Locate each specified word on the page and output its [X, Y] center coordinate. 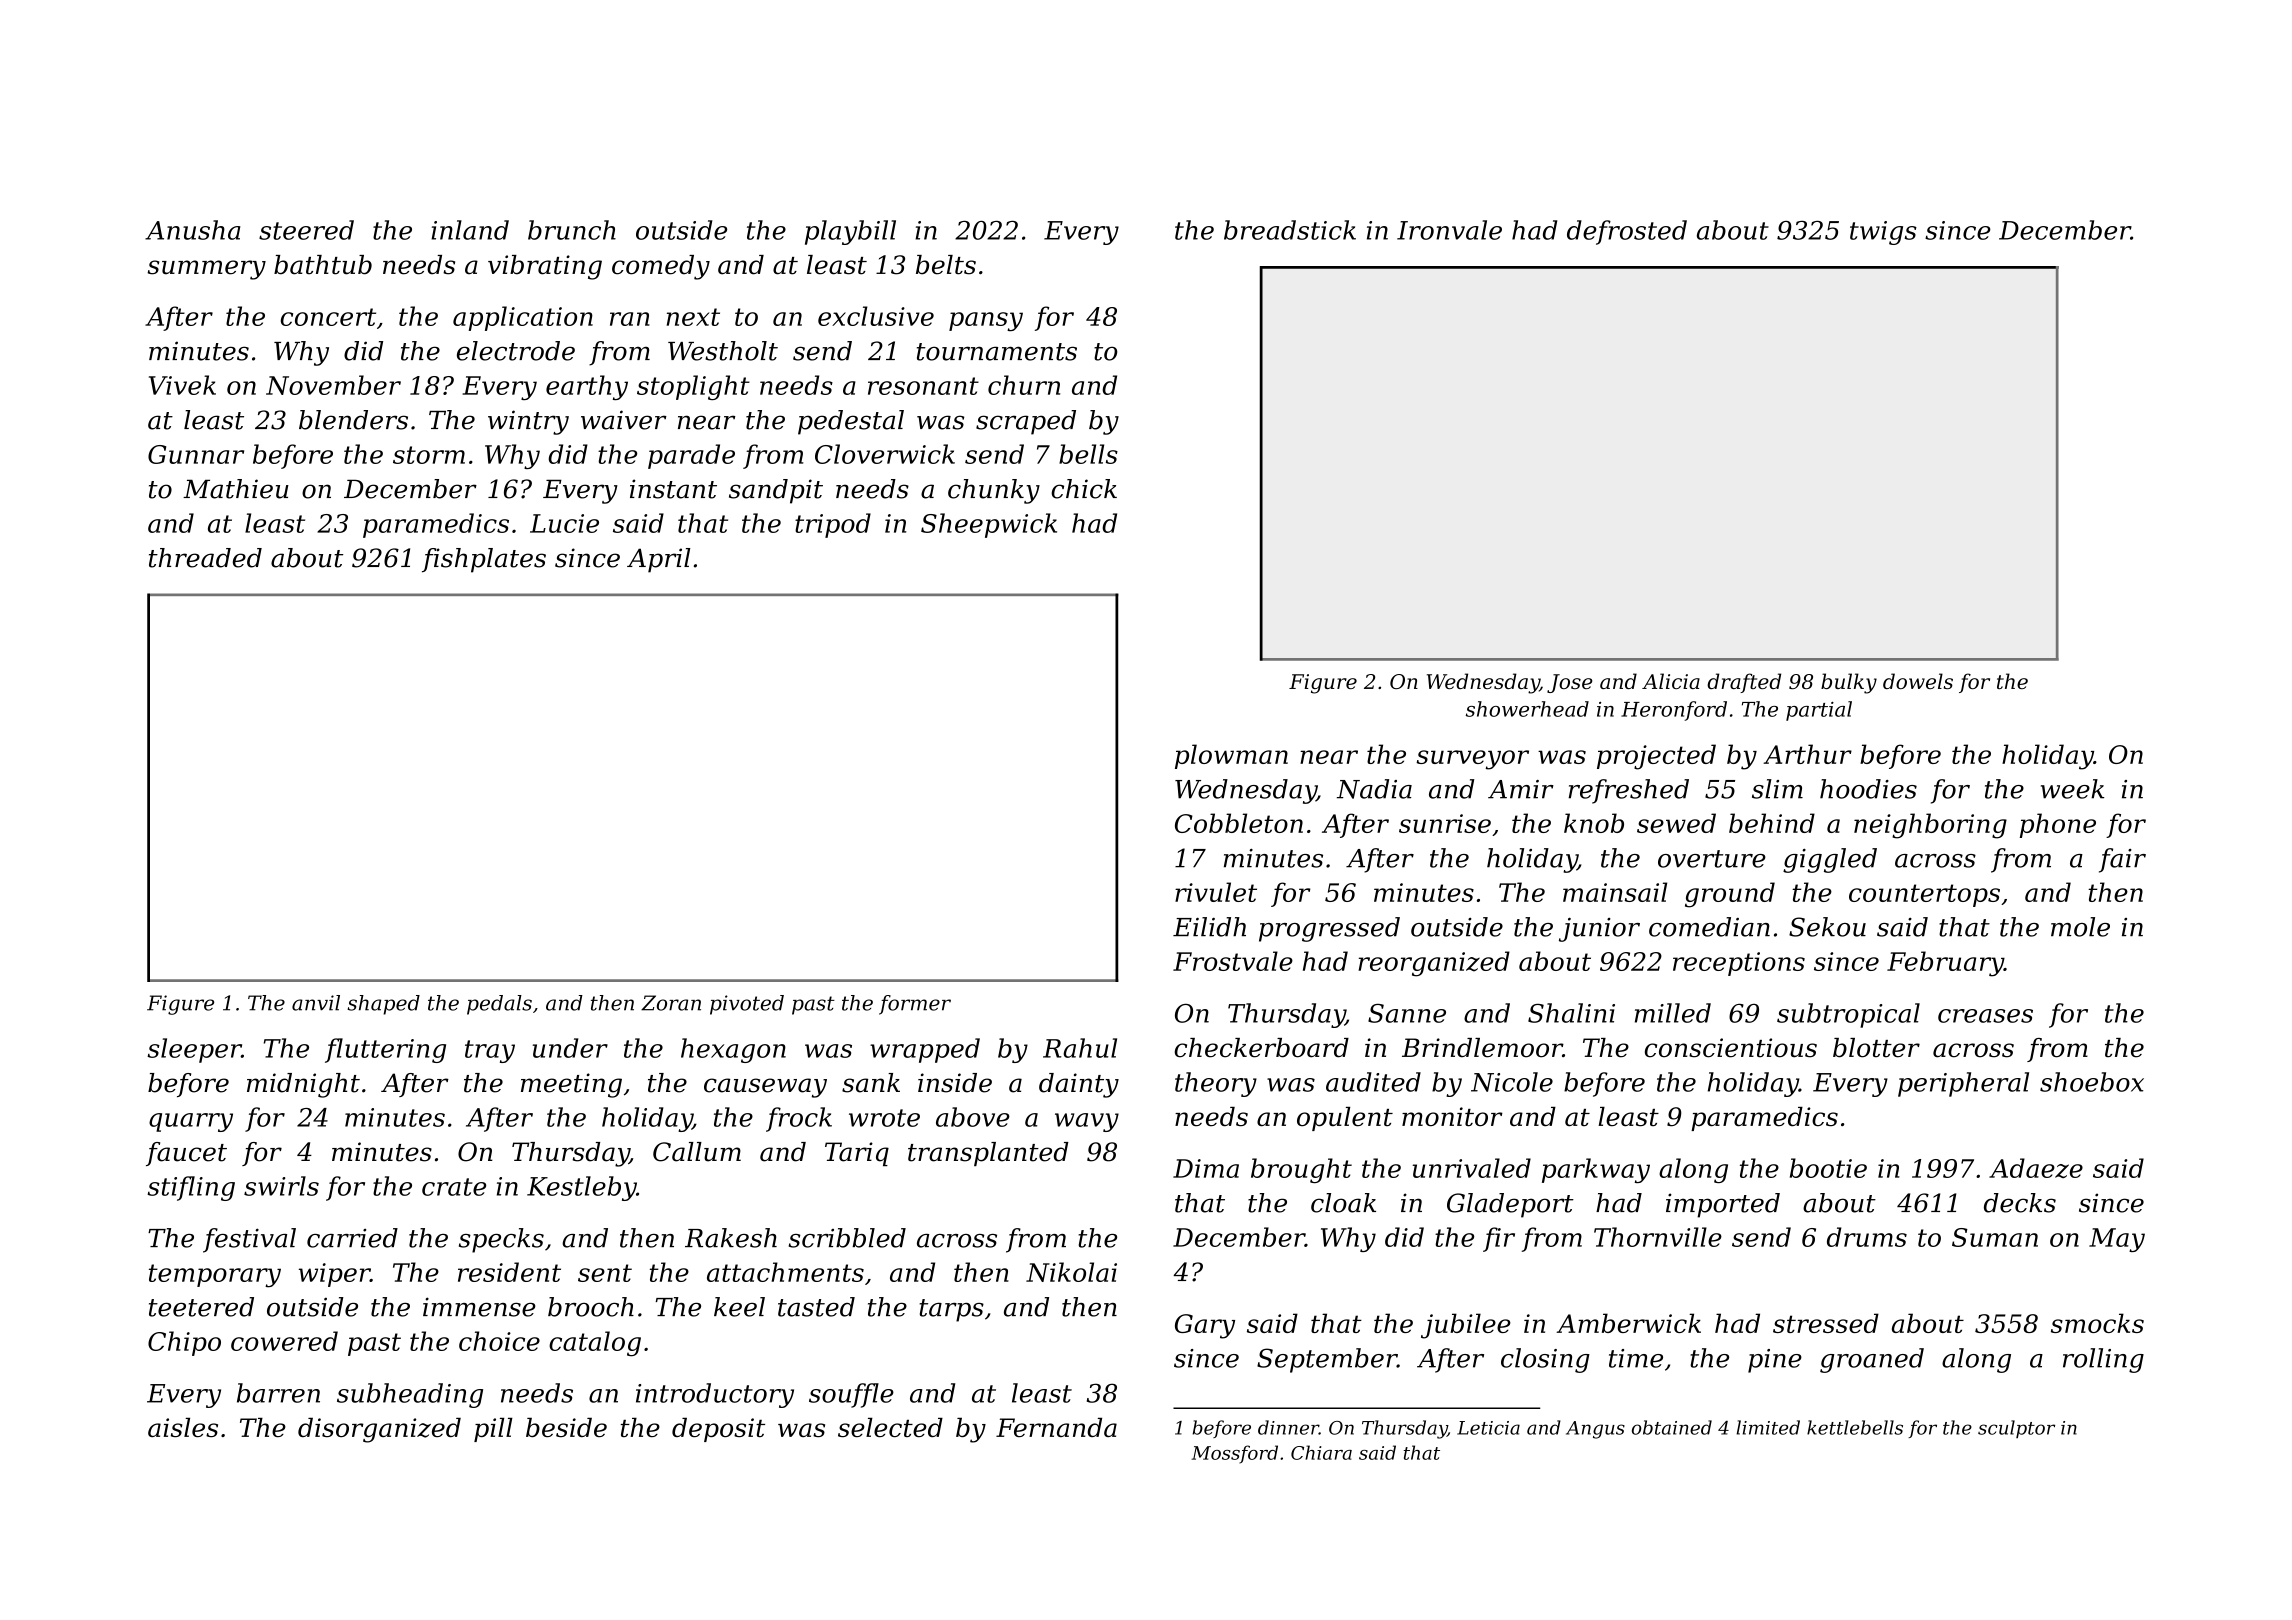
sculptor [2016, 1429]
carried [352, 1238]
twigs [1883, 233]
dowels [1918, 681]
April [659, 560]
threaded [205, 558]
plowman [1231, 756]
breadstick [1290, 230]
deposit [718, 1430]
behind [1772, 823]
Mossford [1234, 1454]
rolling [2103, 1360]
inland [470, 230]
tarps [951, 1310]
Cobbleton [1239, 823]
